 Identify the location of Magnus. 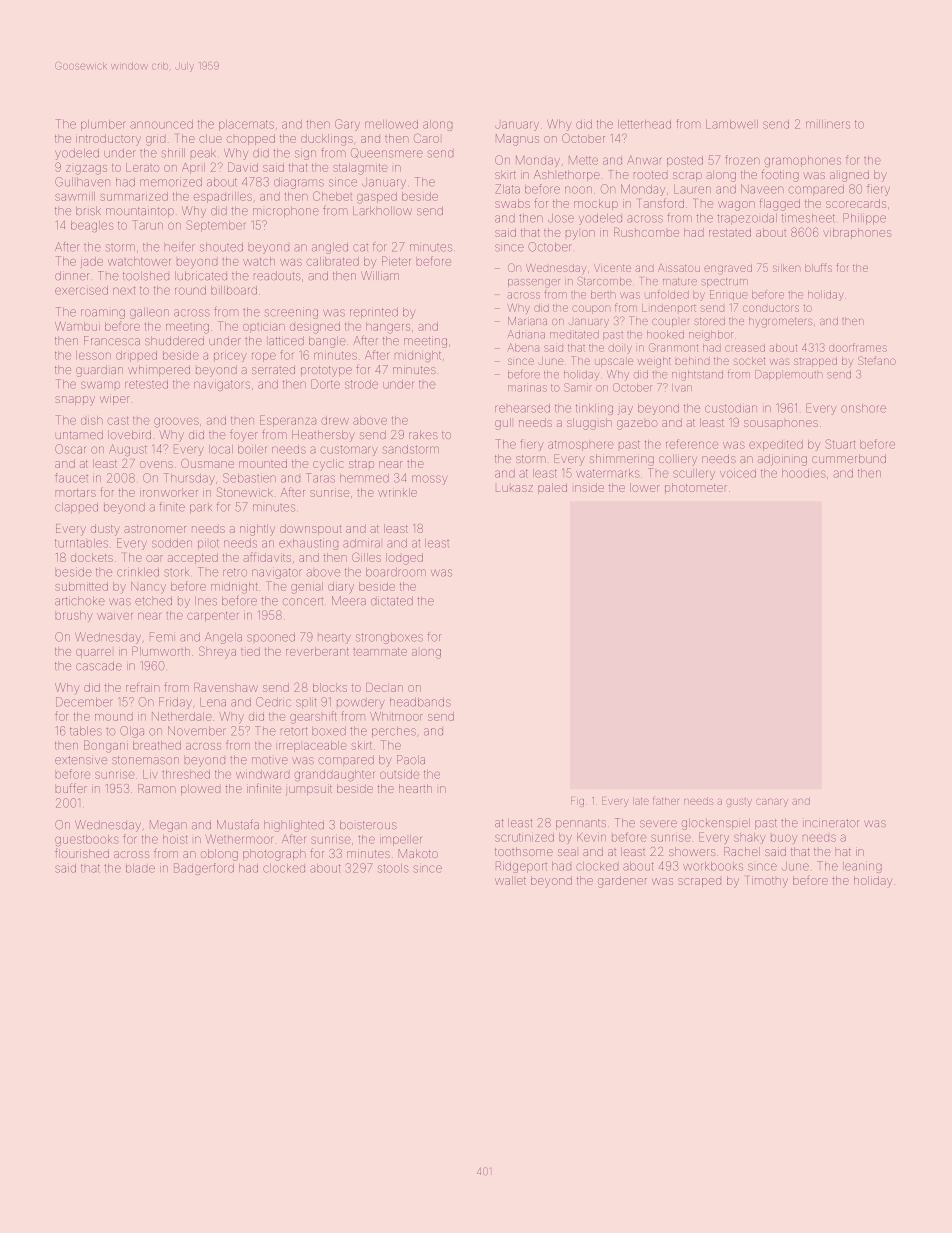
(517, 140).
